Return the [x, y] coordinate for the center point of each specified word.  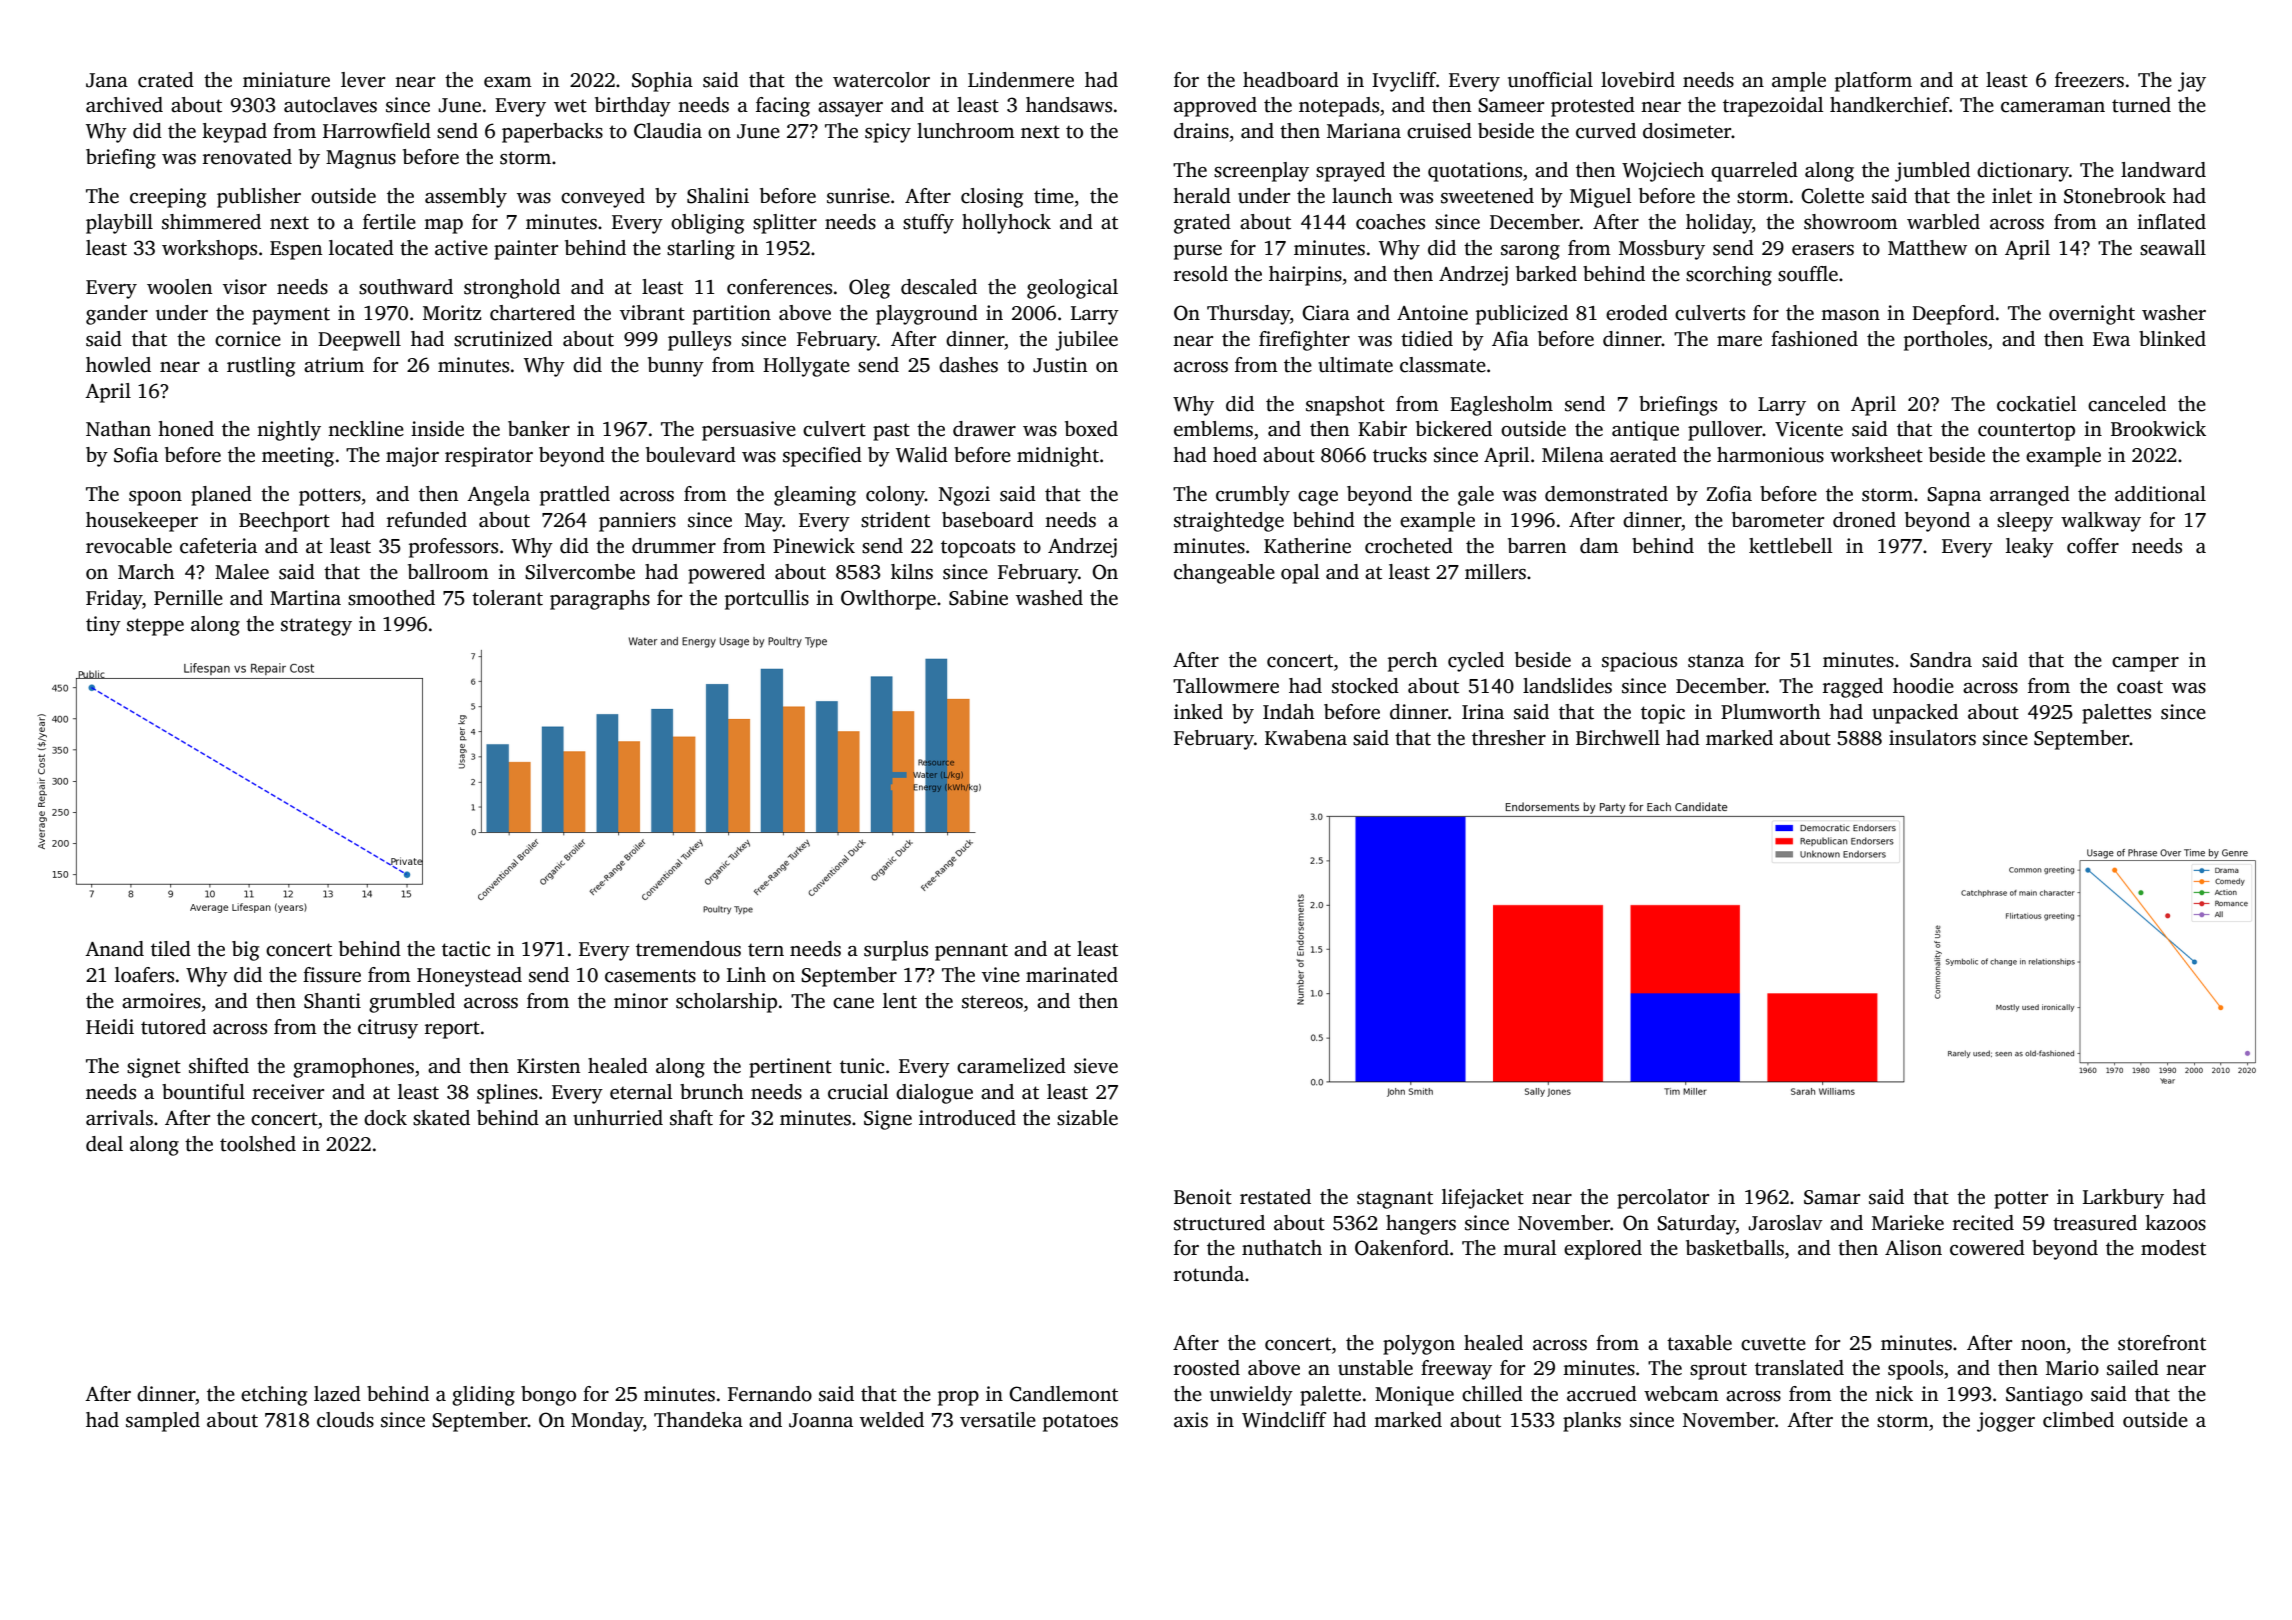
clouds [345, 1420]
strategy [316, 627]
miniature [286, 80]
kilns [912, 572]
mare [1739, 341]
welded [892, 1420]
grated [1202, 224]
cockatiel [2037, 404]
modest [2173, 1248]
